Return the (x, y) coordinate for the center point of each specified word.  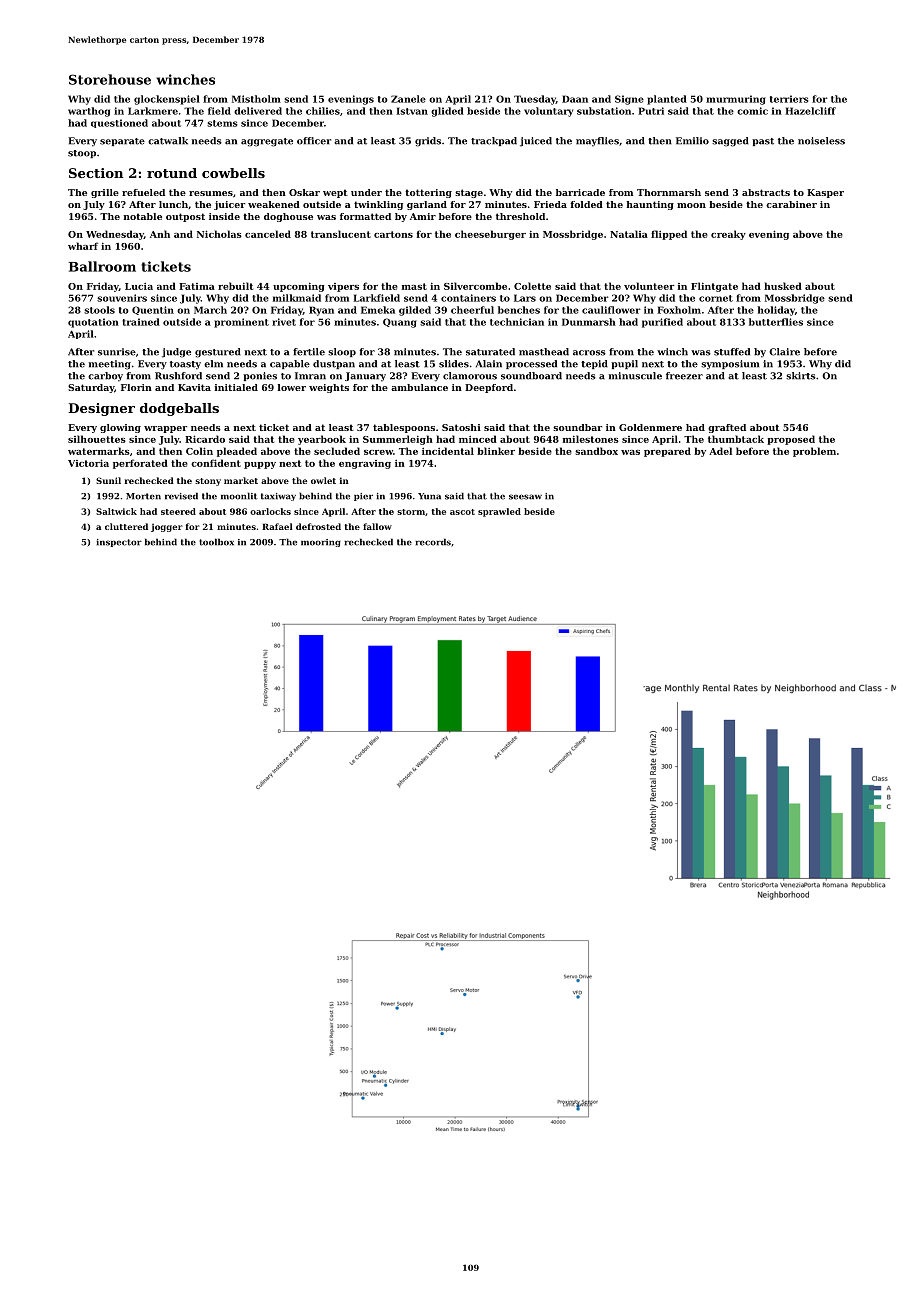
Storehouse (110, 79)
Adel (720, 451)
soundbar (577, 427)
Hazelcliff (810, 111)
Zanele (408, 99)
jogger (167, 527)
